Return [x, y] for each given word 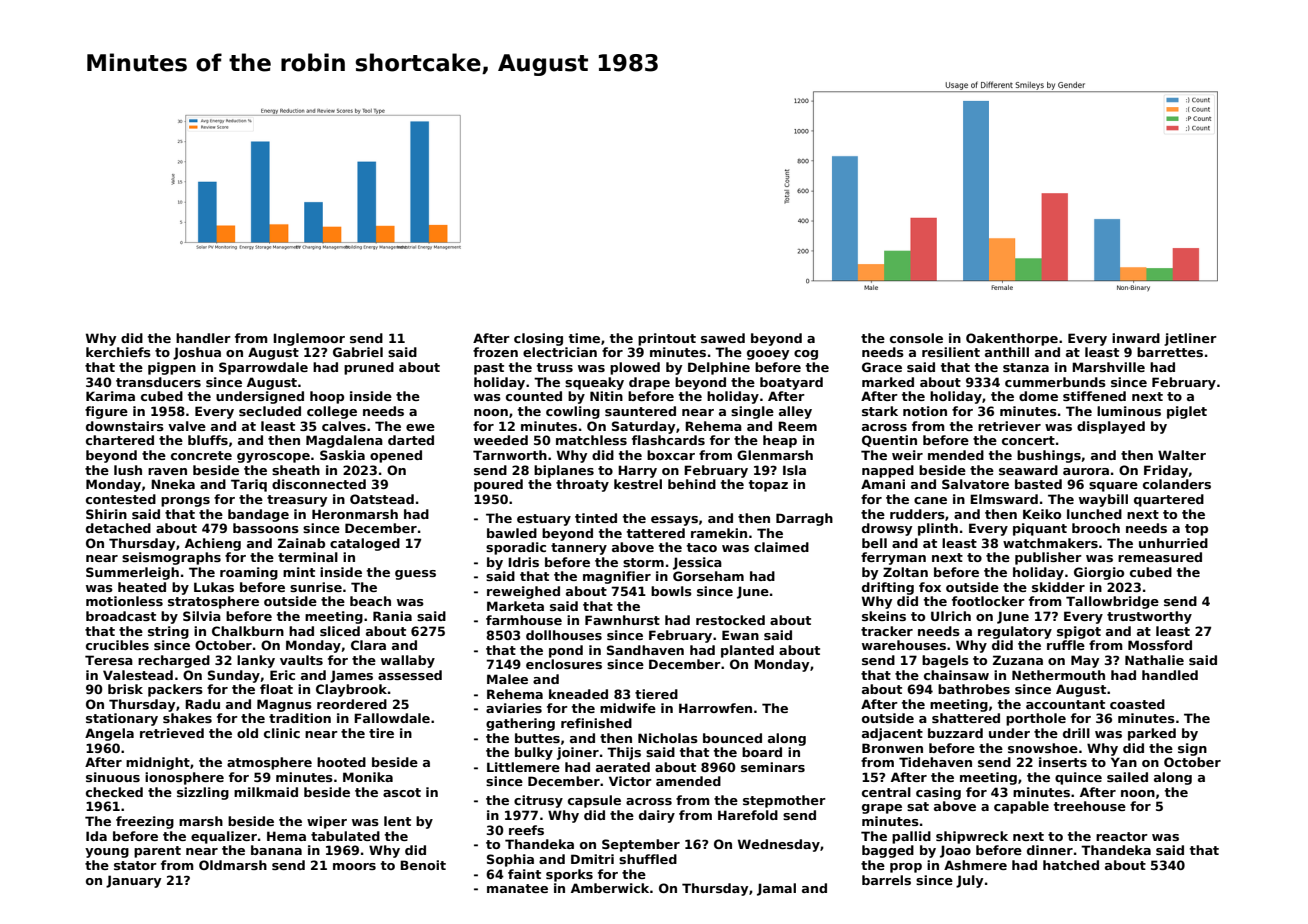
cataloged [365, 544]
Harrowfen [715, 708]
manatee [517, 888]
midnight [158, 763]
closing [538, 339]
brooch [1096, 528]
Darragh [804, 519]
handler [203, 338]
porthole [1036, 719]
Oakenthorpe [1012, 339]
